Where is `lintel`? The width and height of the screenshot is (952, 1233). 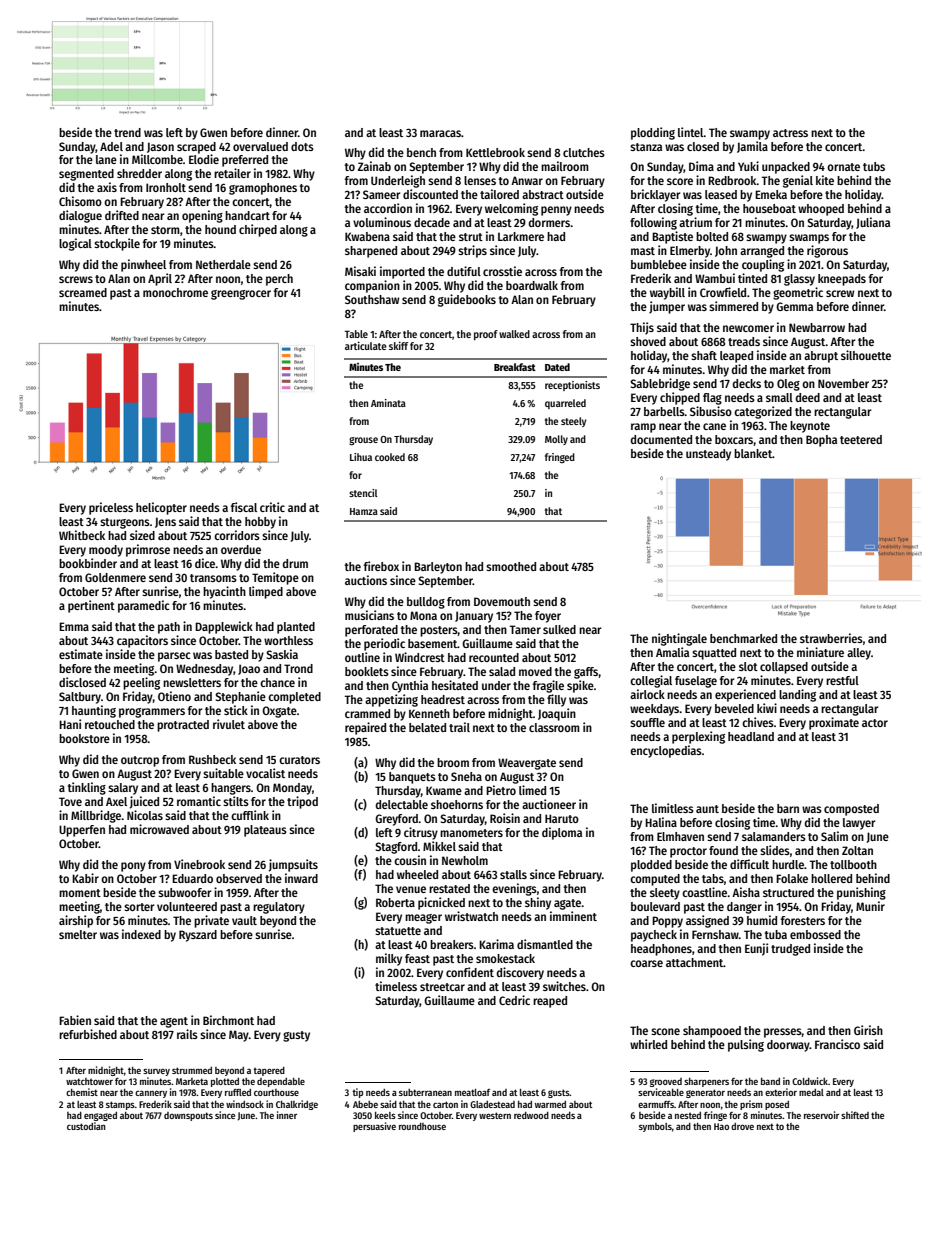 lintel is located at coordinates (691, 132).
